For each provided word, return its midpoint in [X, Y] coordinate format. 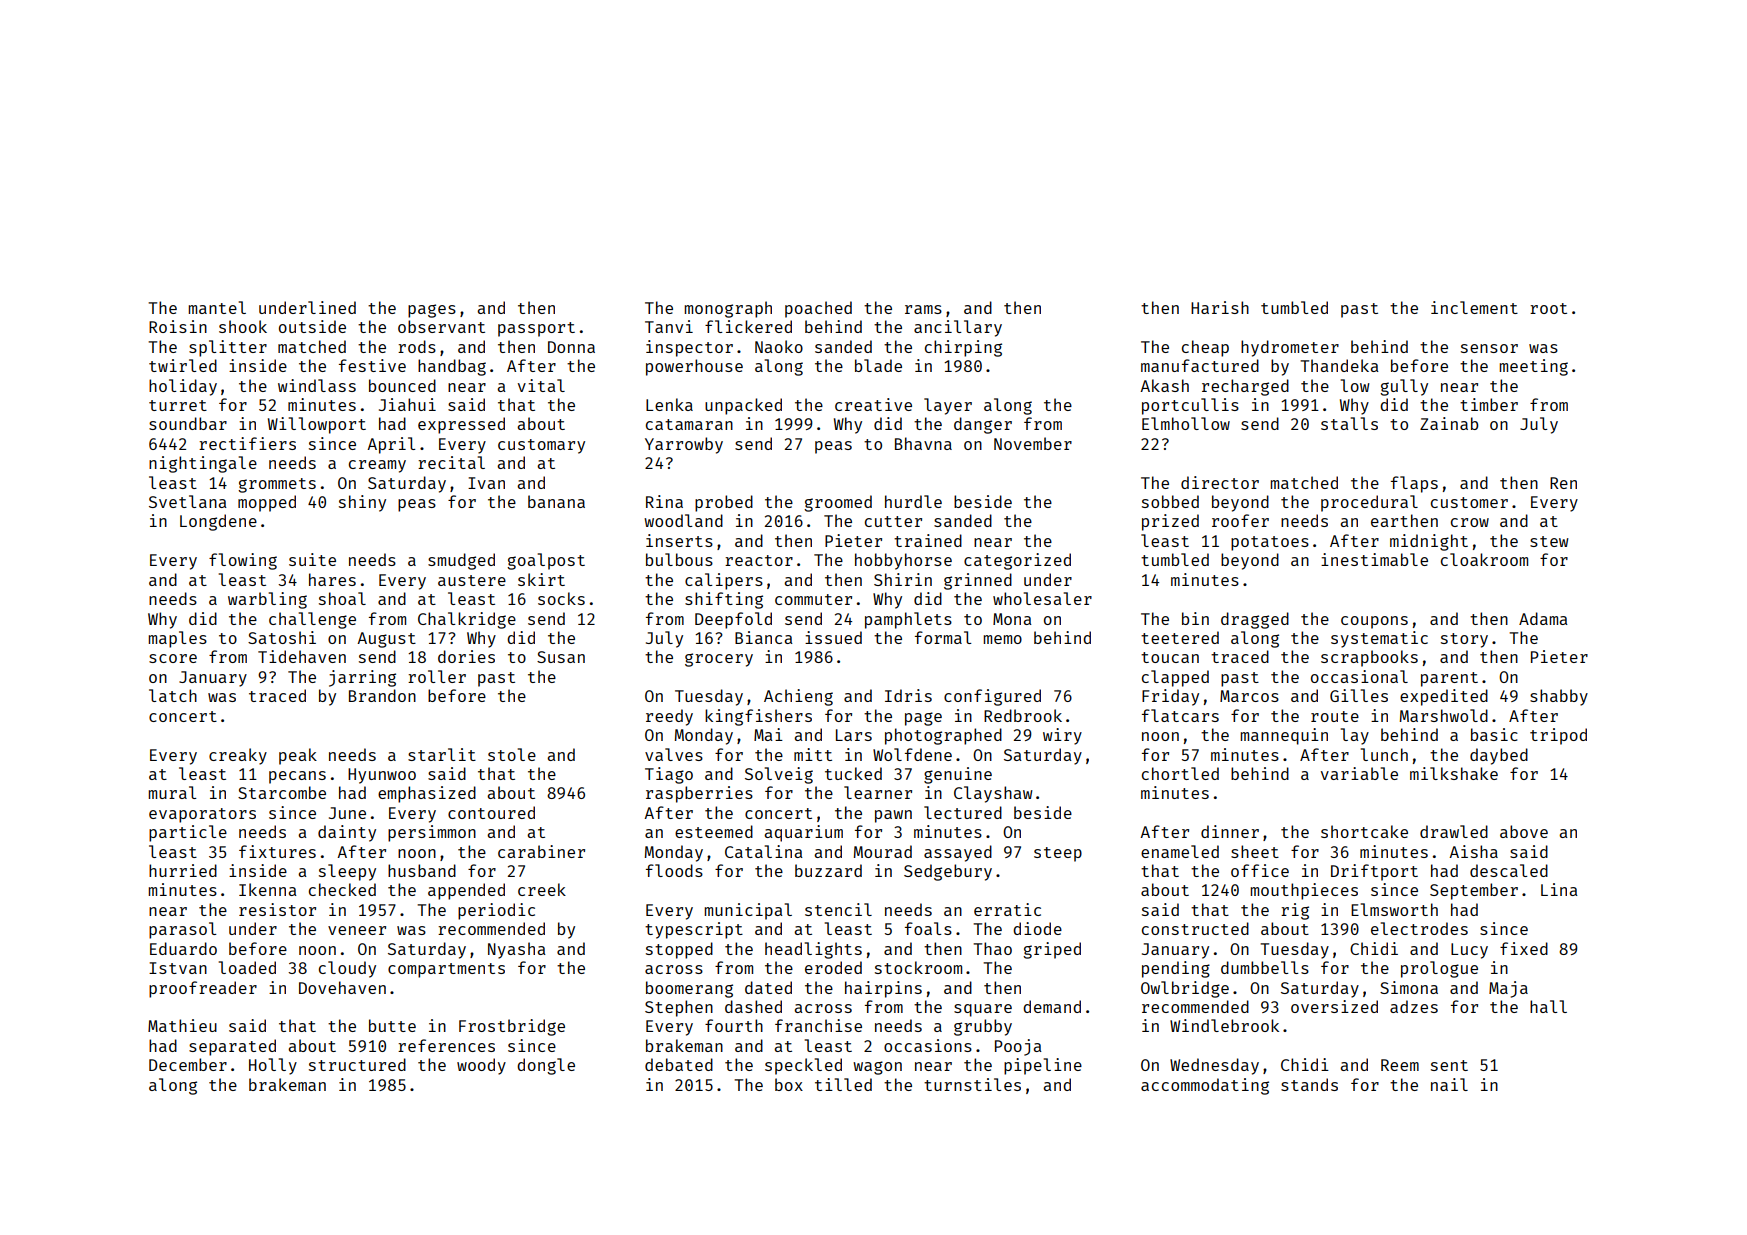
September [1474, 891]
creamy [377, 466]
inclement [1474, 307]
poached [818, 309]
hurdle [913, 501]
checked [342, 889]
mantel [217, 307]
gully [1404, 387]
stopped [679, 950]
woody [481, 1066]
